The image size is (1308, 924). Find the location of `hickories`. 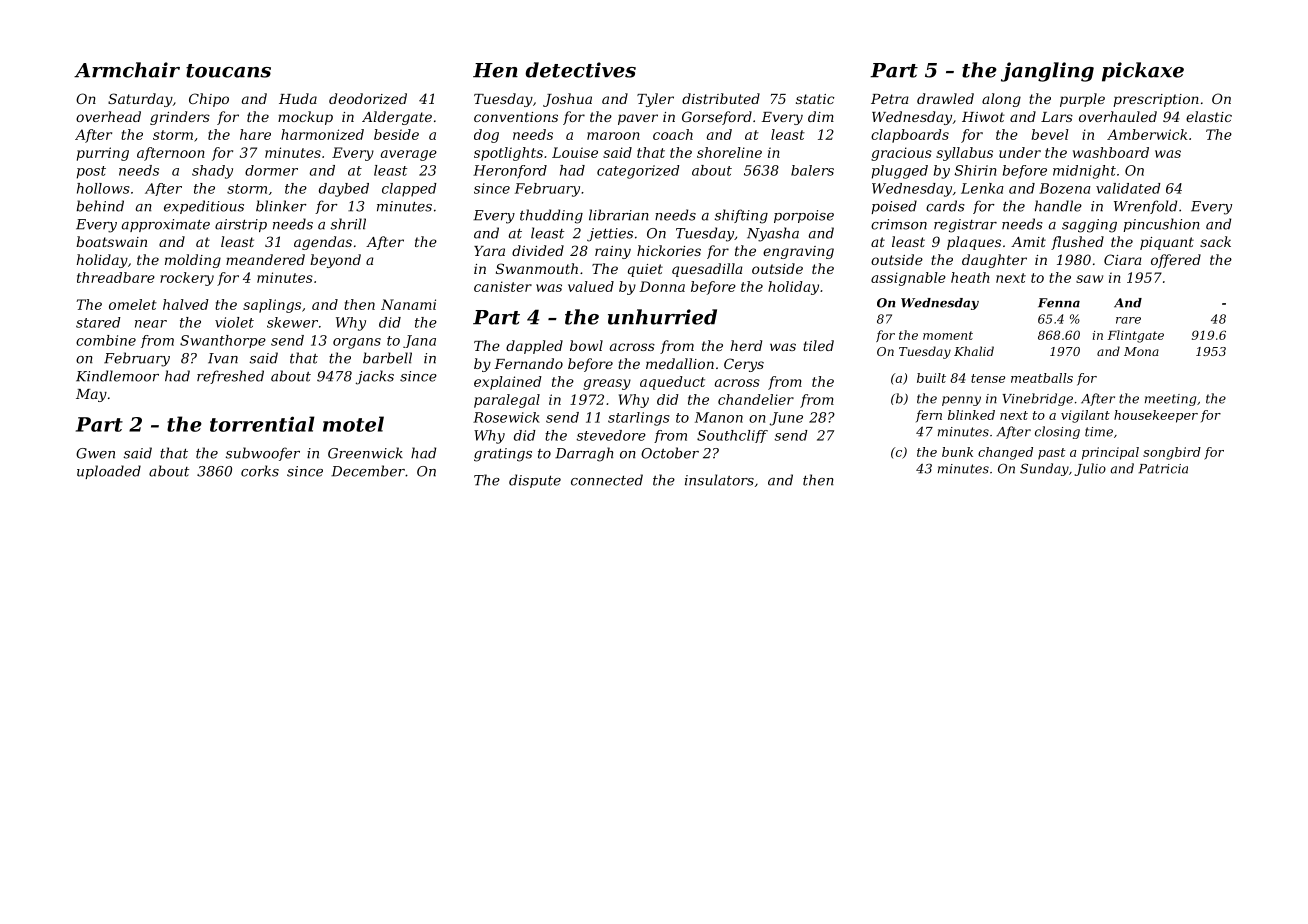

hickories is located at coordinates (669, 250).
